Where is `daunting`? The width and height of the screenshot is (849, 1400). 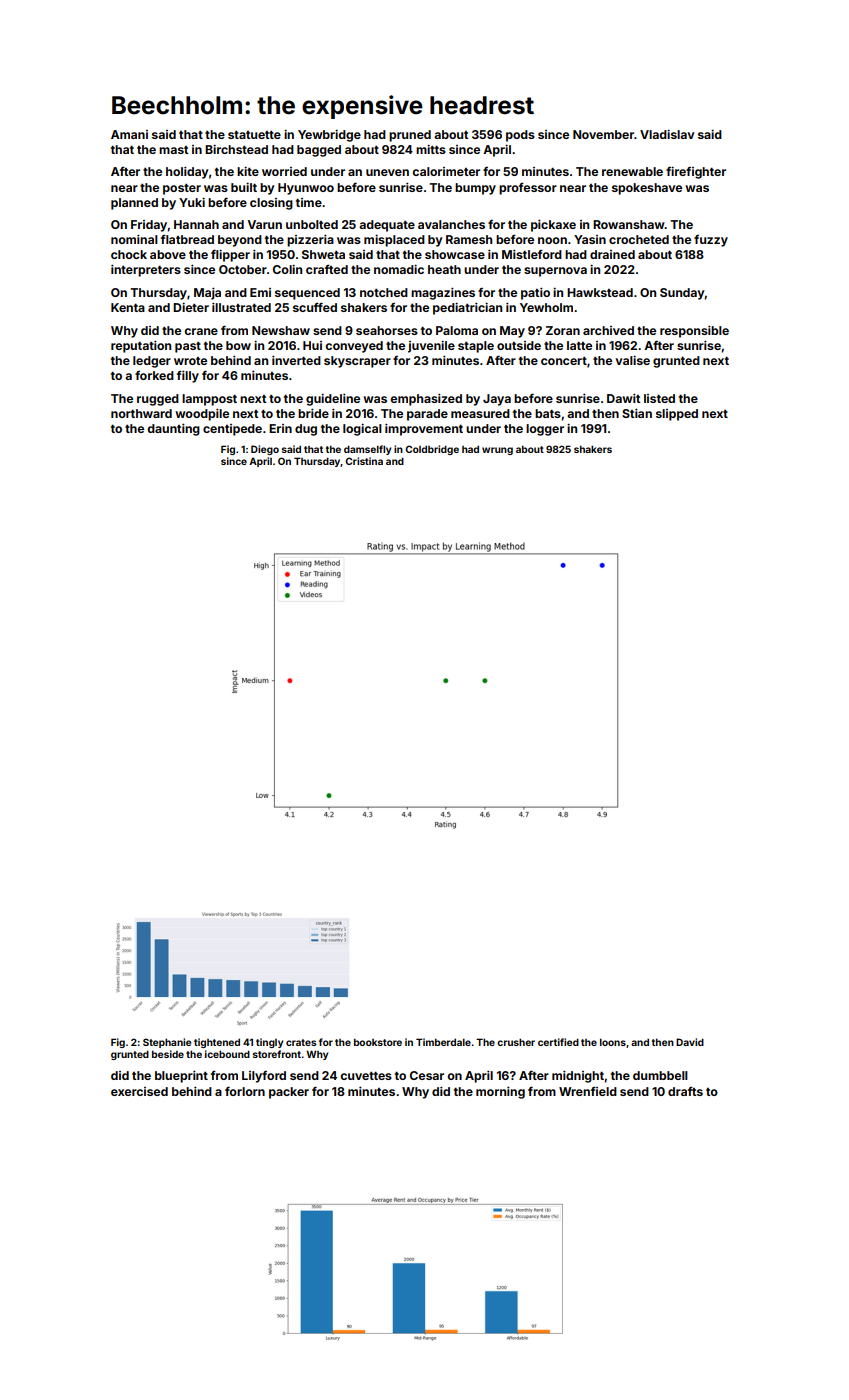
daunting is located at coordinates (173, 430).
